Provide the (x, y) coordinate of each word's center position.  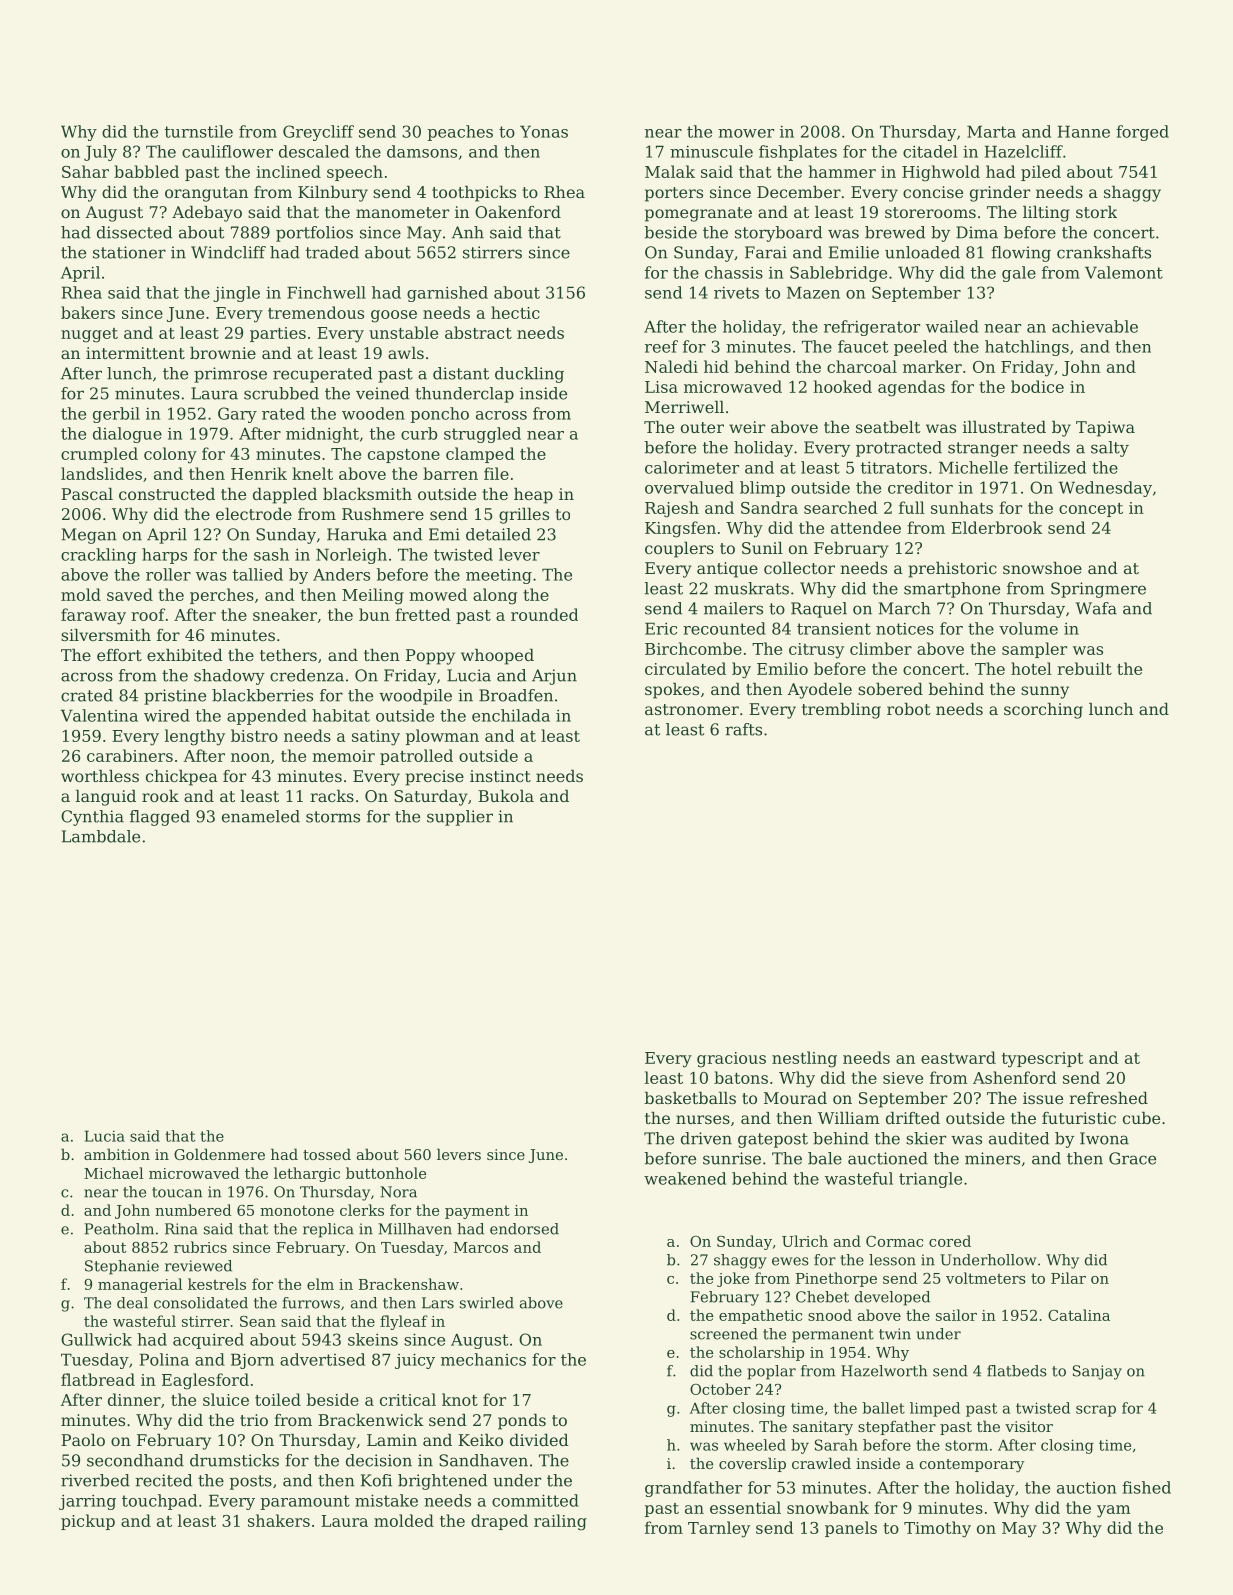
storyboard (778, 234)
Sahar (85, 171)
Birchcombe (693, 648)
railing (560, 1522)
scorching (1043, 711)
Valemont (1124, 272)
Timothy (937, 1529)
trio (254, 1420)
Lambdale (101, 836)
